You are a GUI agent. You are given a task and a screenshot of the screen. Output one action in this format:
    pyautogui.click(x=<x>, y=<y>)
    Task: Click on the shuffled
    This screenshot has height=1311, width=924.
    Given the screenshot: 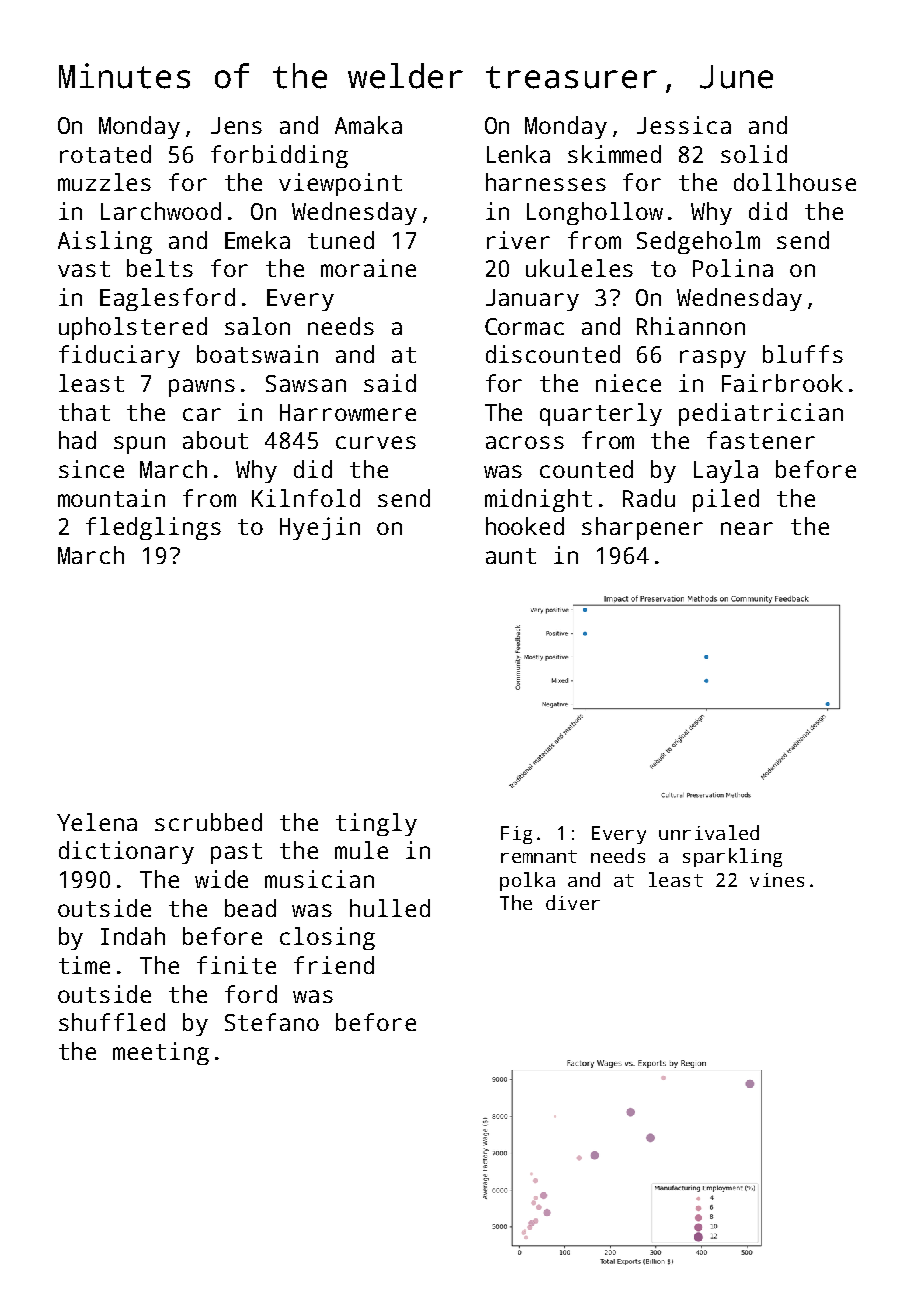 What is the action you would take?
    pyautogui.click(x=112, y=1022)
